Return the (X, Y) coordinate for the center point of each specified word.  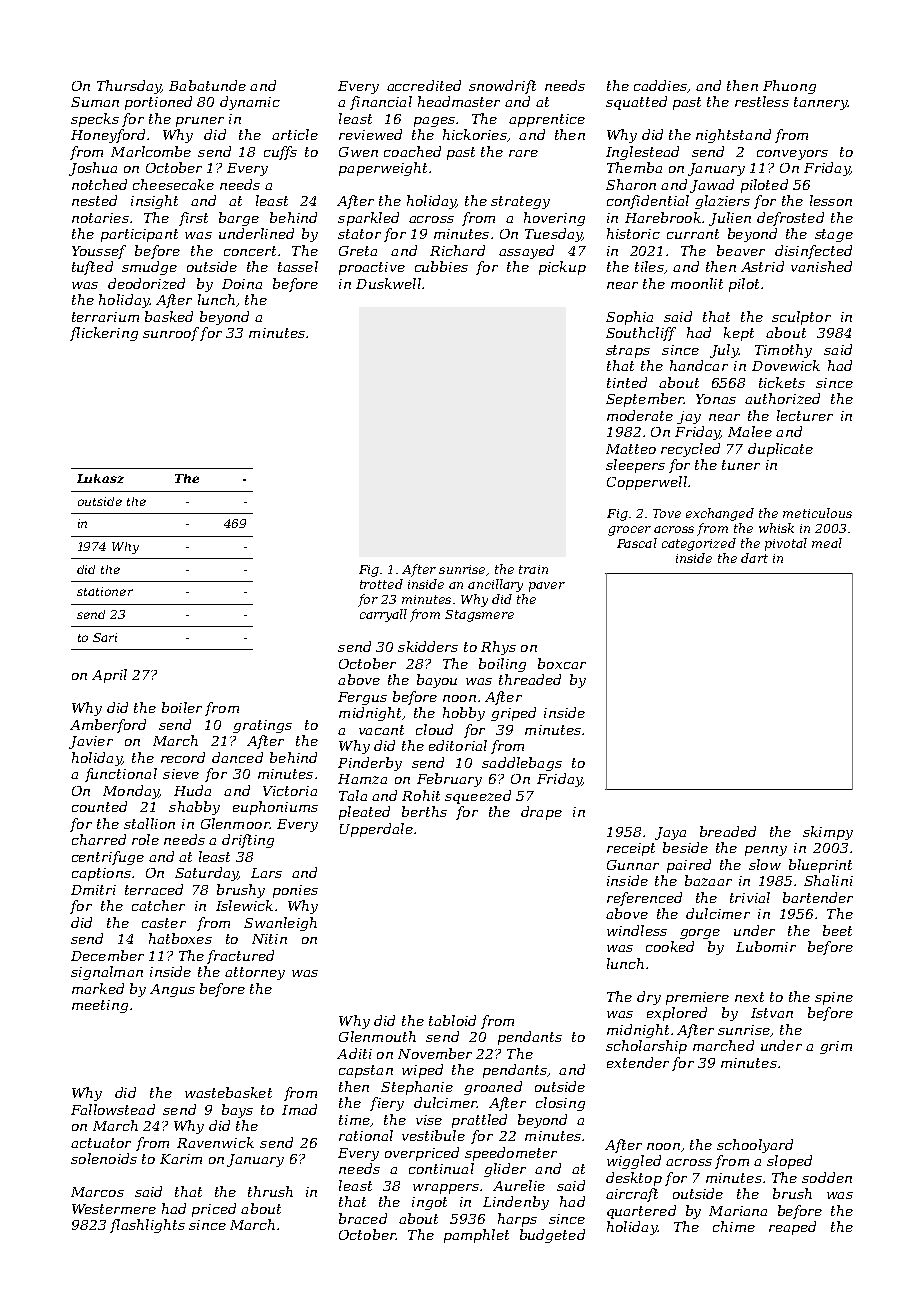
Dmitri (93, 890)
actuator (101, 1143)
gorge (700, 934)
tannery (821, 103)
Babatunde (207, 85)
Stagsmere (479, 616)
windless (637, 930)
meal (827, 543)
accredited (424, 85)
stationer (105, 591)
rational (366, 1135)
